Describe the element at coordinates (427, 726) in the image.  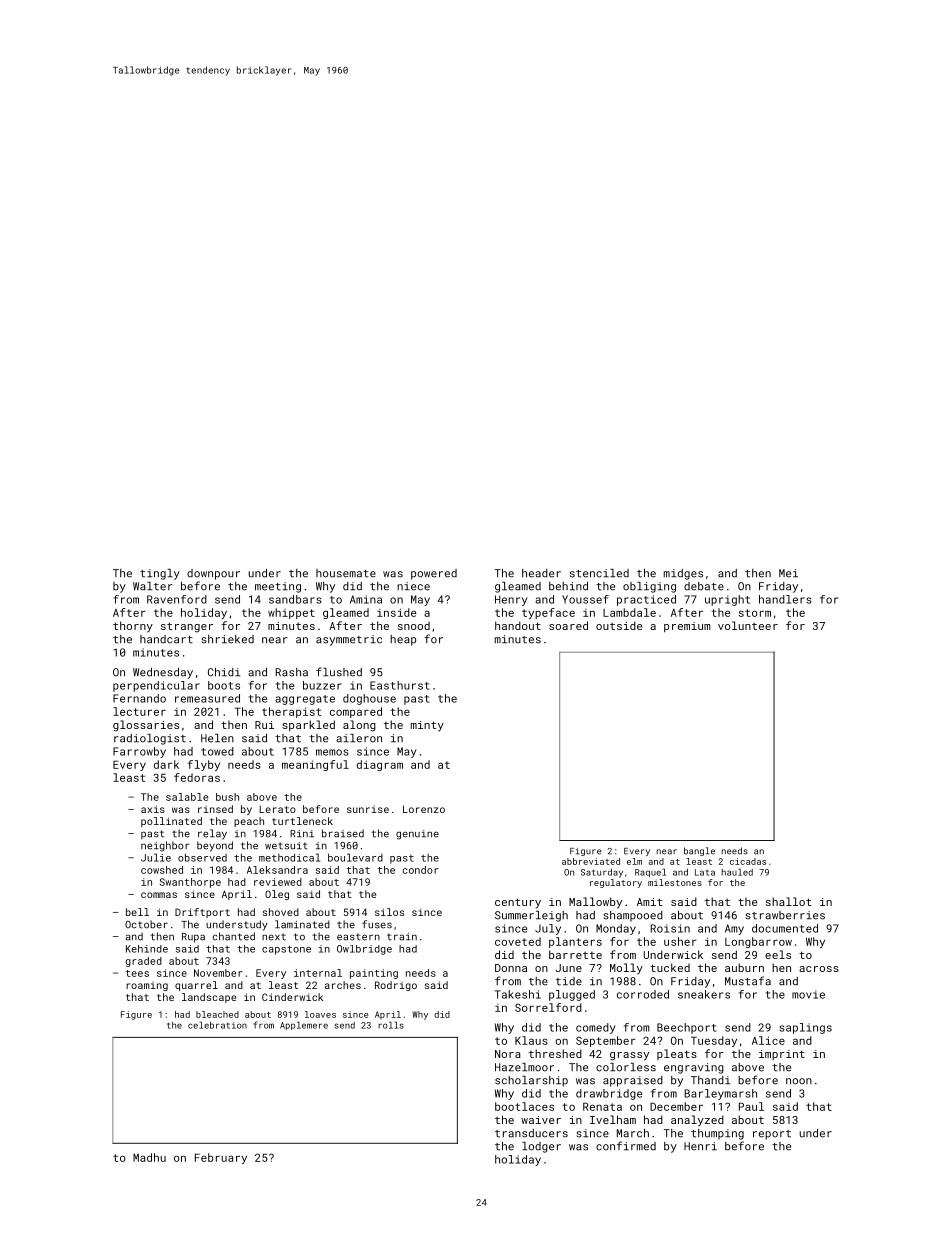
I see `minty` at that location.
